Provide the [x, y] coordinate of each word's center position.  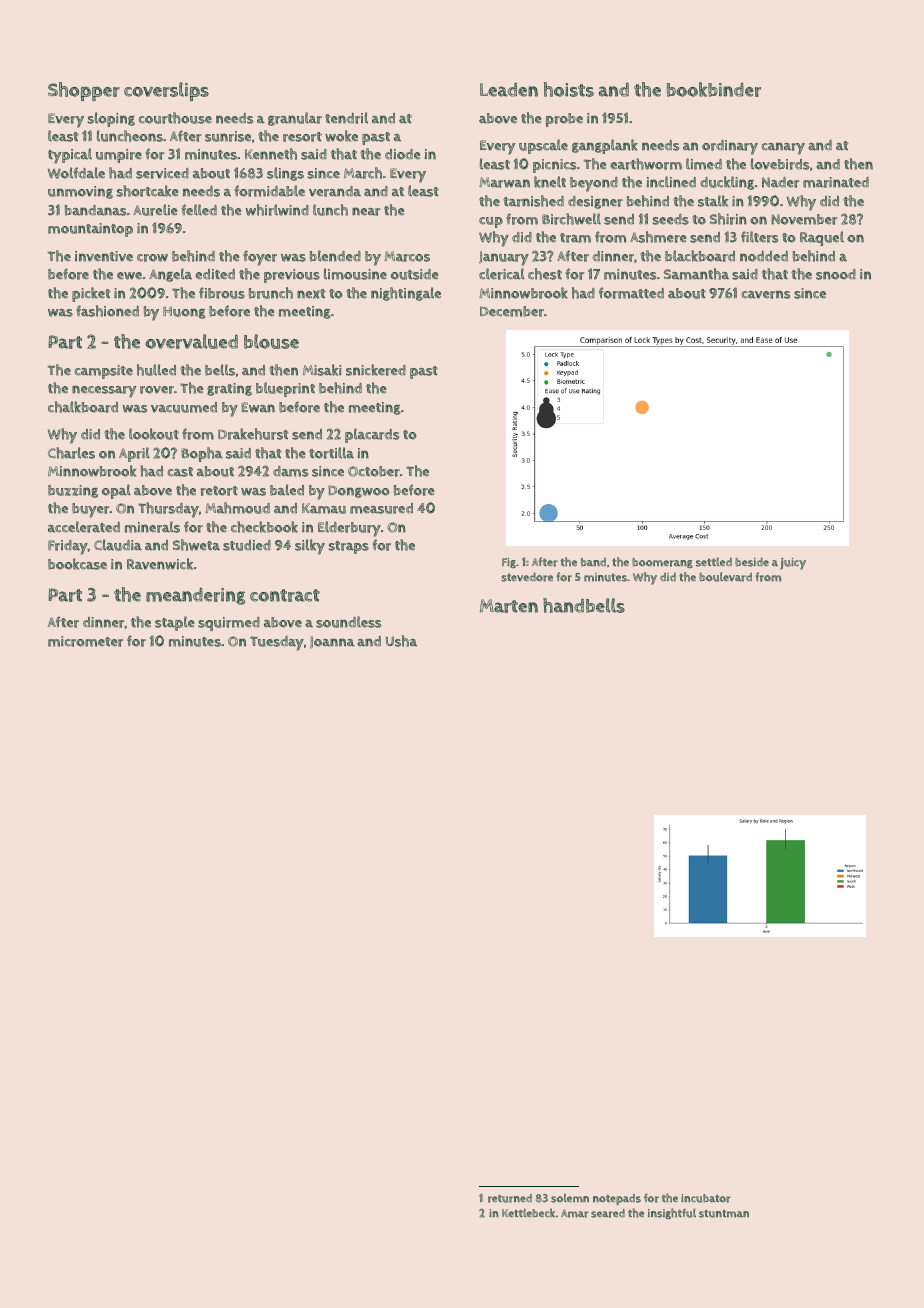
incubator [706, 1198]
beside [752, 562]
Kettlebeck [528, 1213]
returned [510, 1198]
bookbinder [714, 89]
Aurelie [155, 210]
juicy [793, 564]
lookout [154, 434]
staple [174, 623]
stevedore [527, 577]
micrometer [85, 641]
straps [349, 547]
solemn [570, 1198]
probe [564, 120]
